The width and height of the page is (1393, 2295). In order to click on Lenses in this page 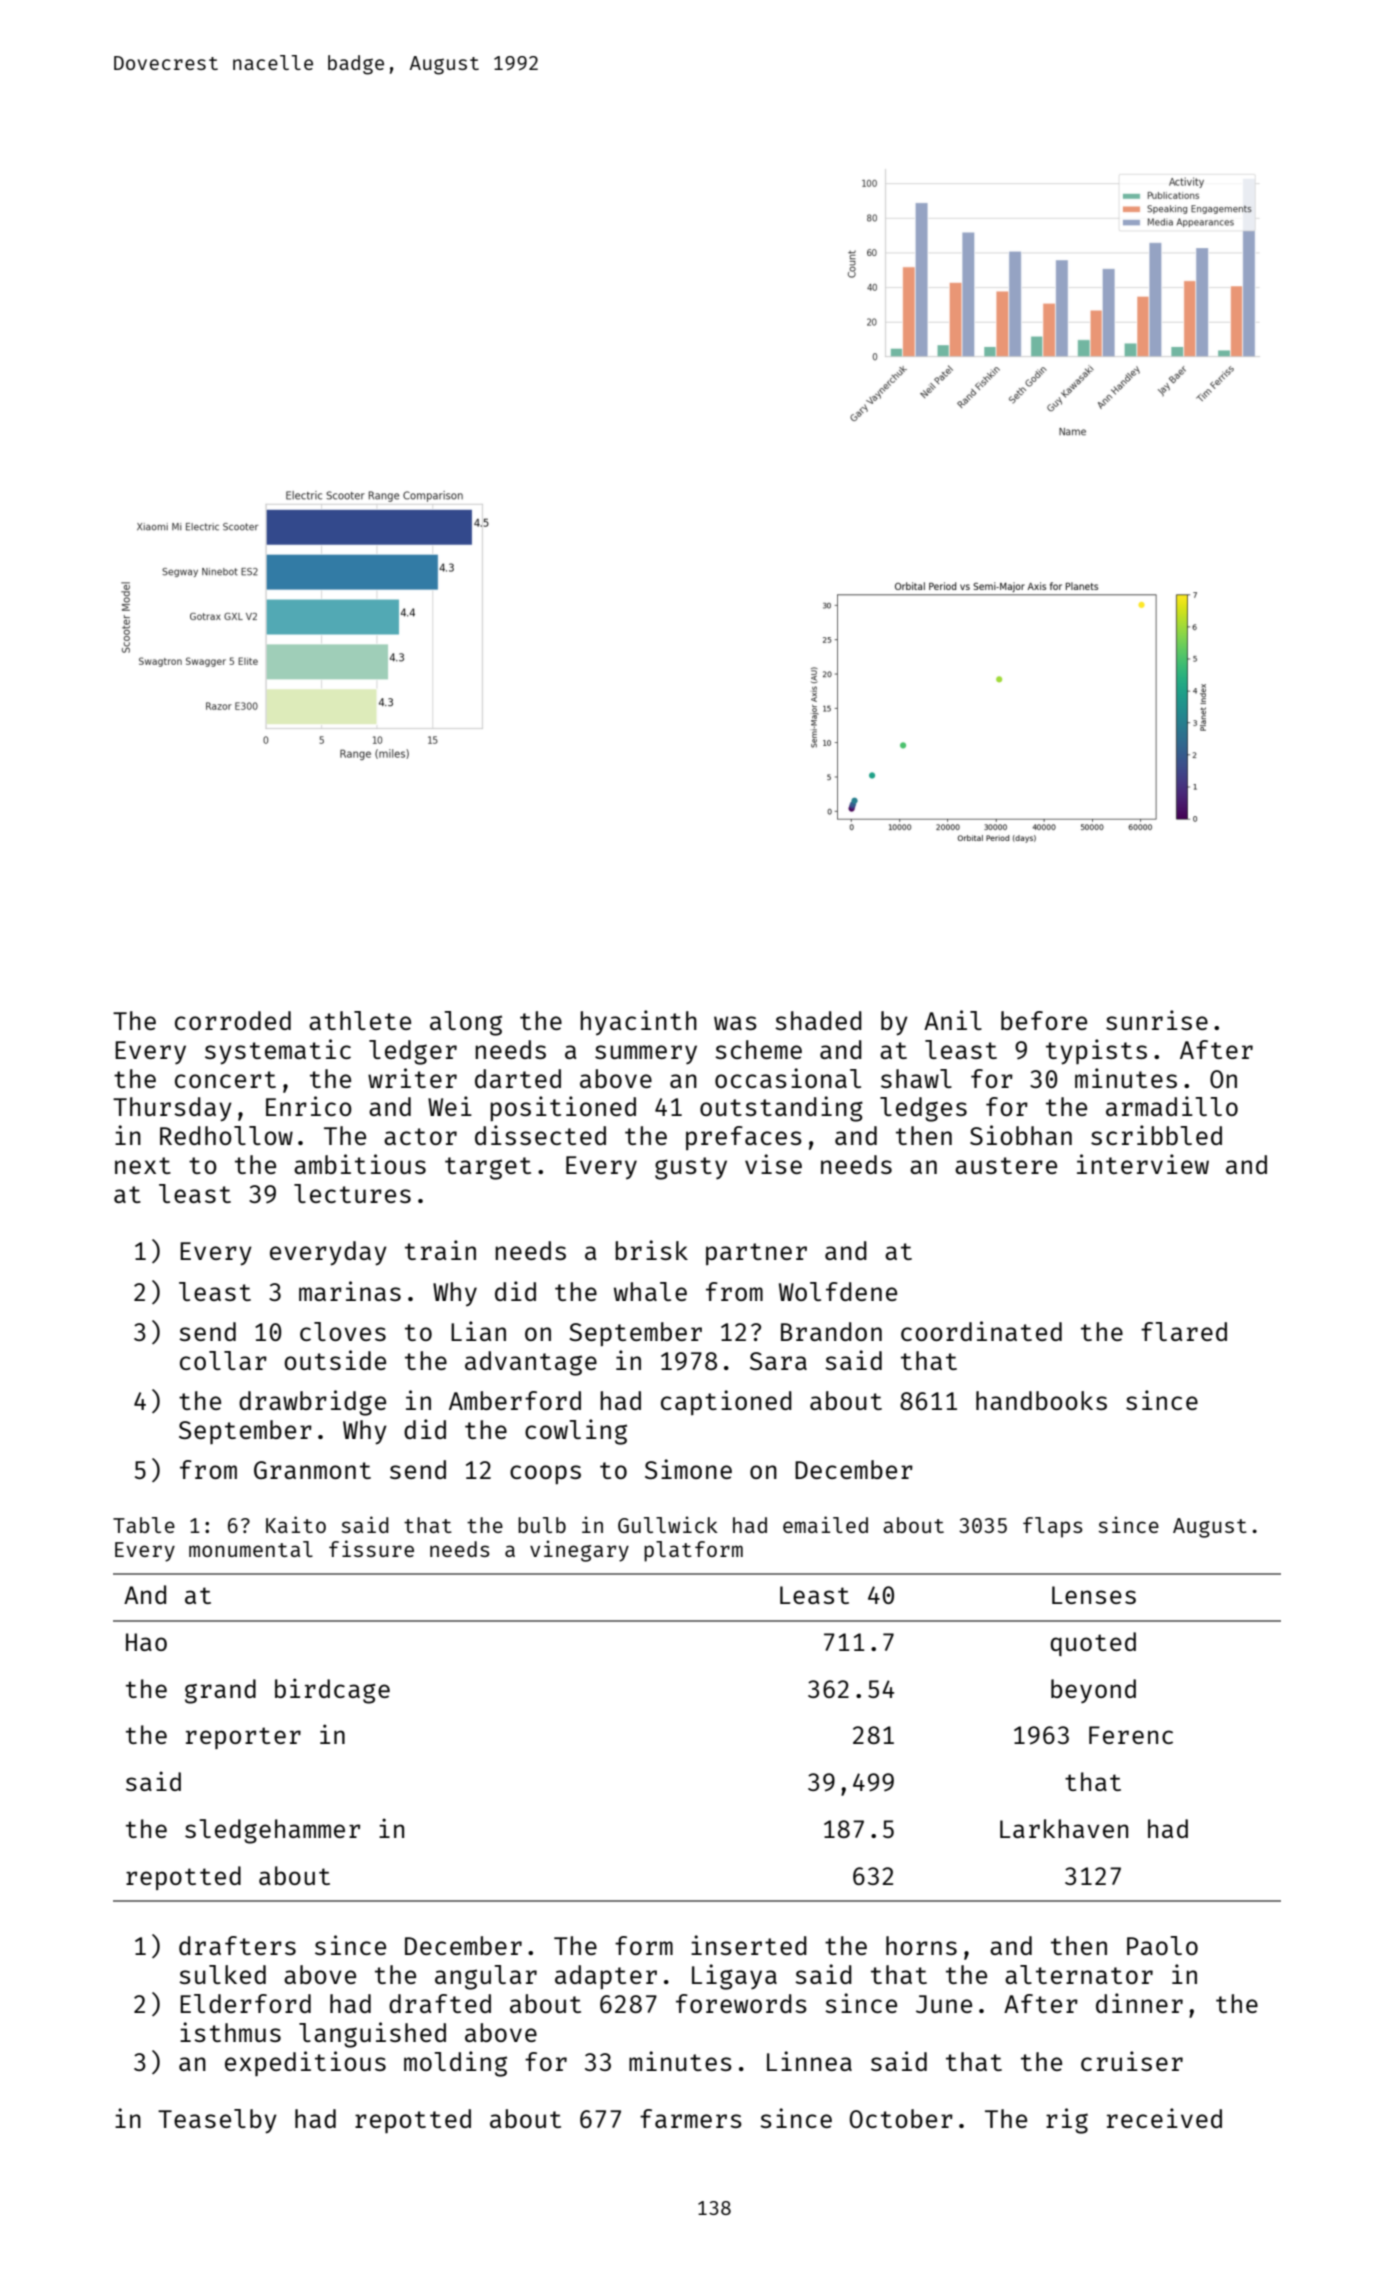, I will do `click(1094, 1595)`.
